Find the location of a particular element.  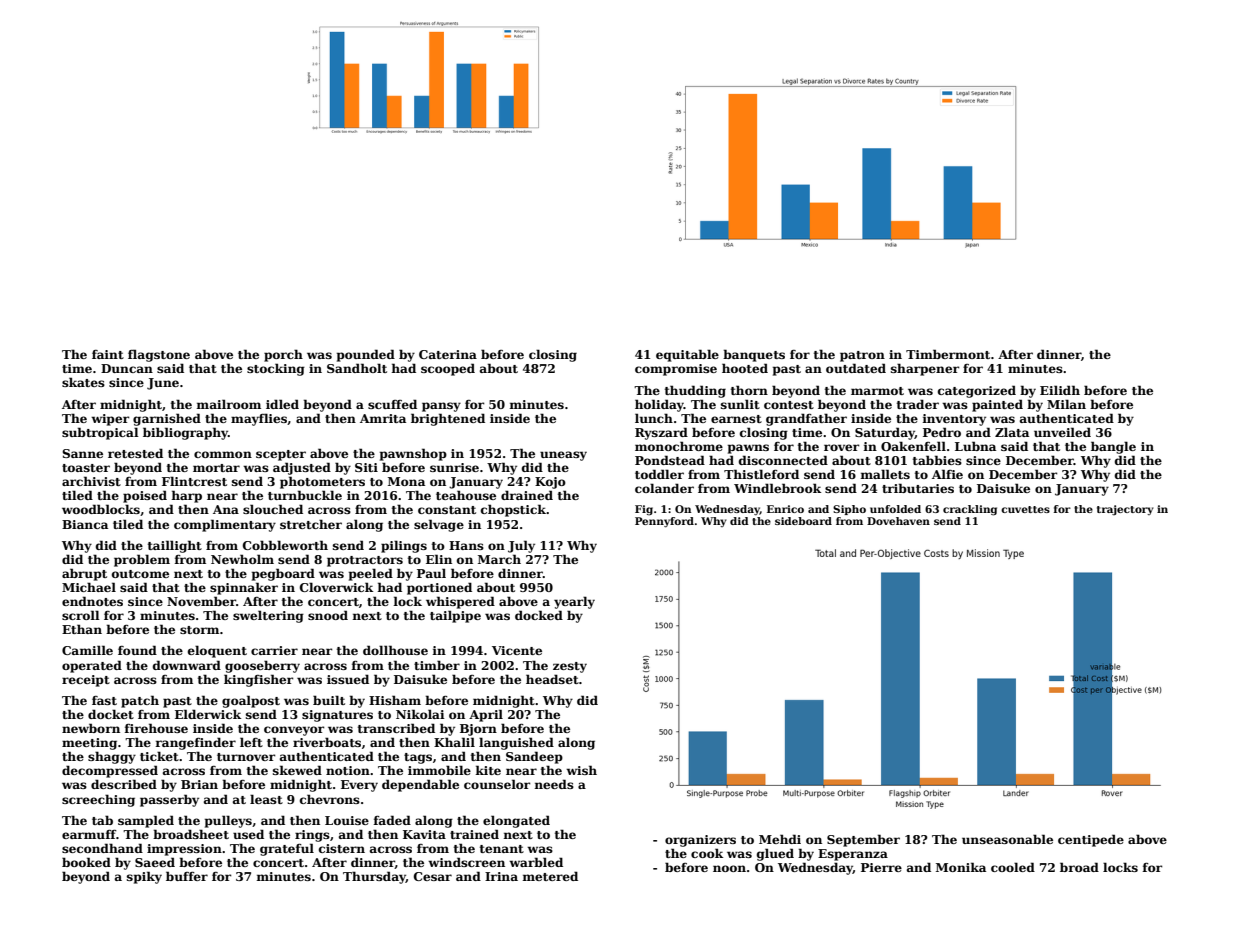

Sandholt is located at coordinates (357, 368).
